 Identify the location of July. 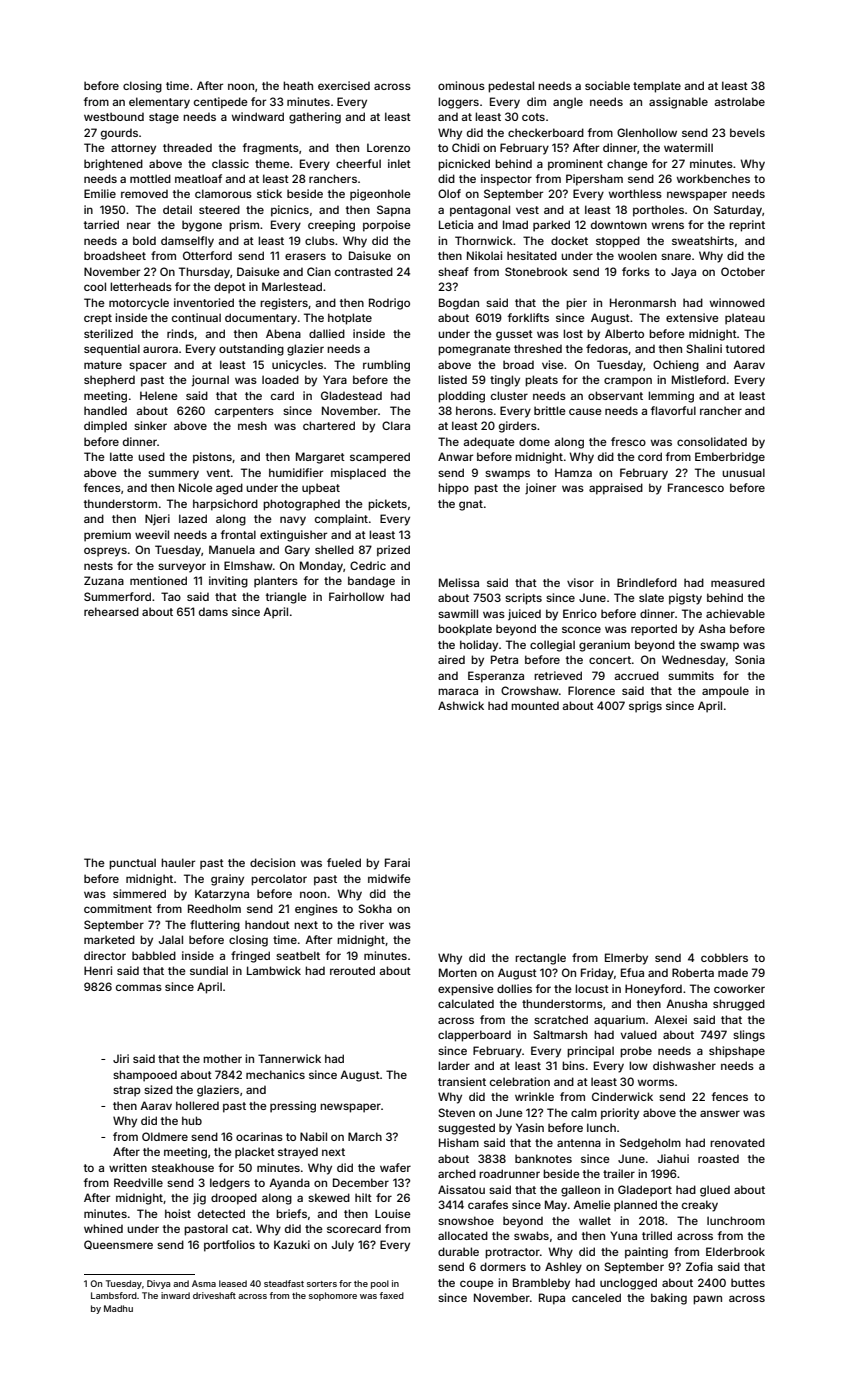
(343, 1246).
